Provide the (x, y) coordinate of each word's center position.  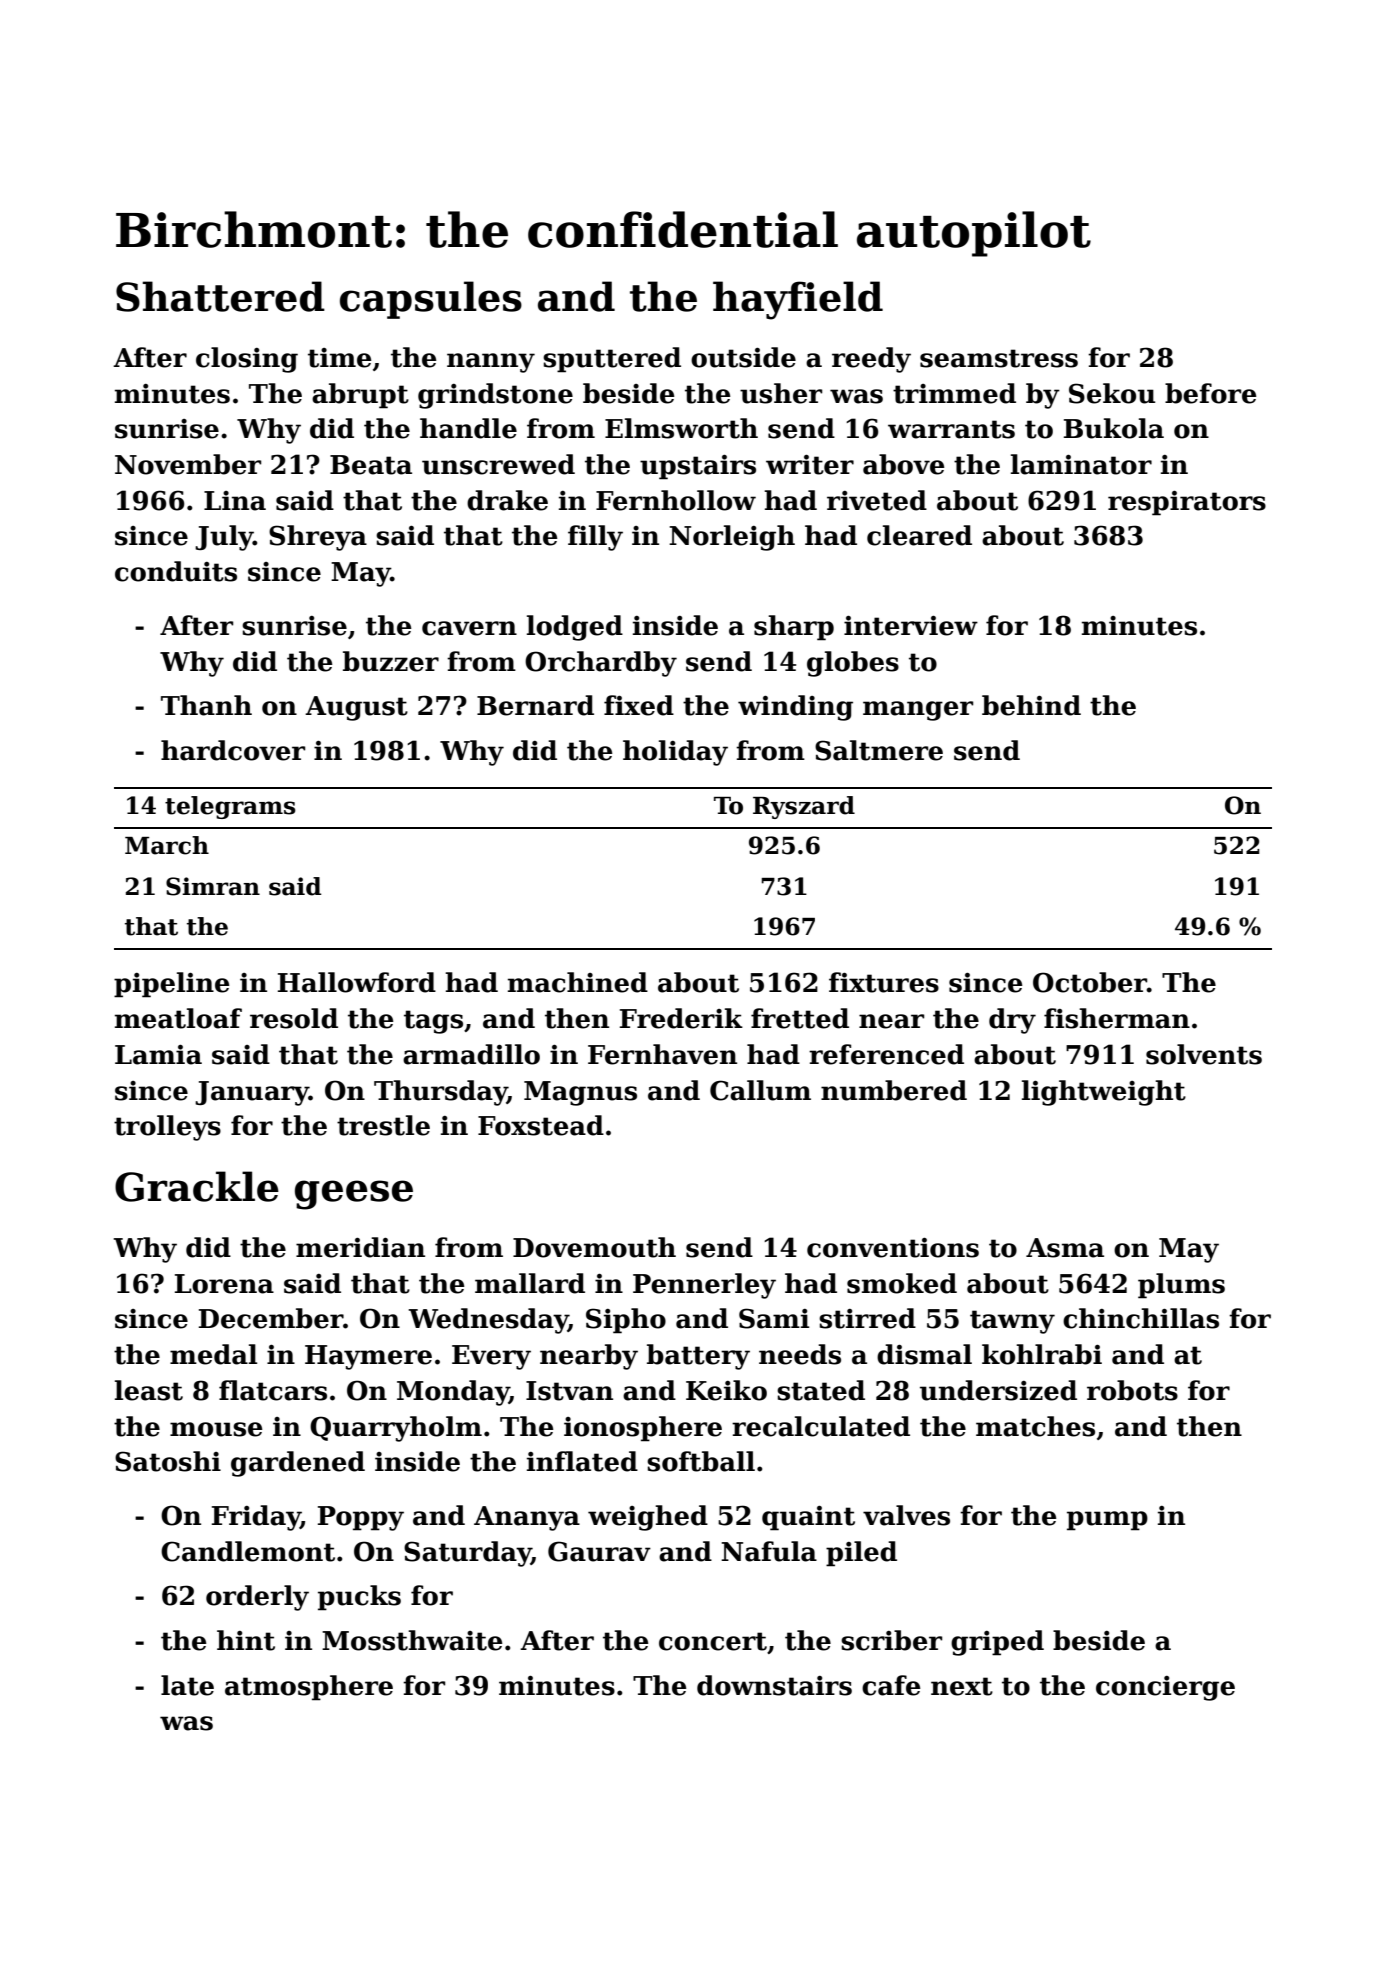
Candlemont (248, 1551)
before (1210, 393)
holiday (675, 753)
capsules (431, 300)
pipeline (171, 985)
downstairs (774, 1685)
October (1090, 982)
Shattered (220, 296)
